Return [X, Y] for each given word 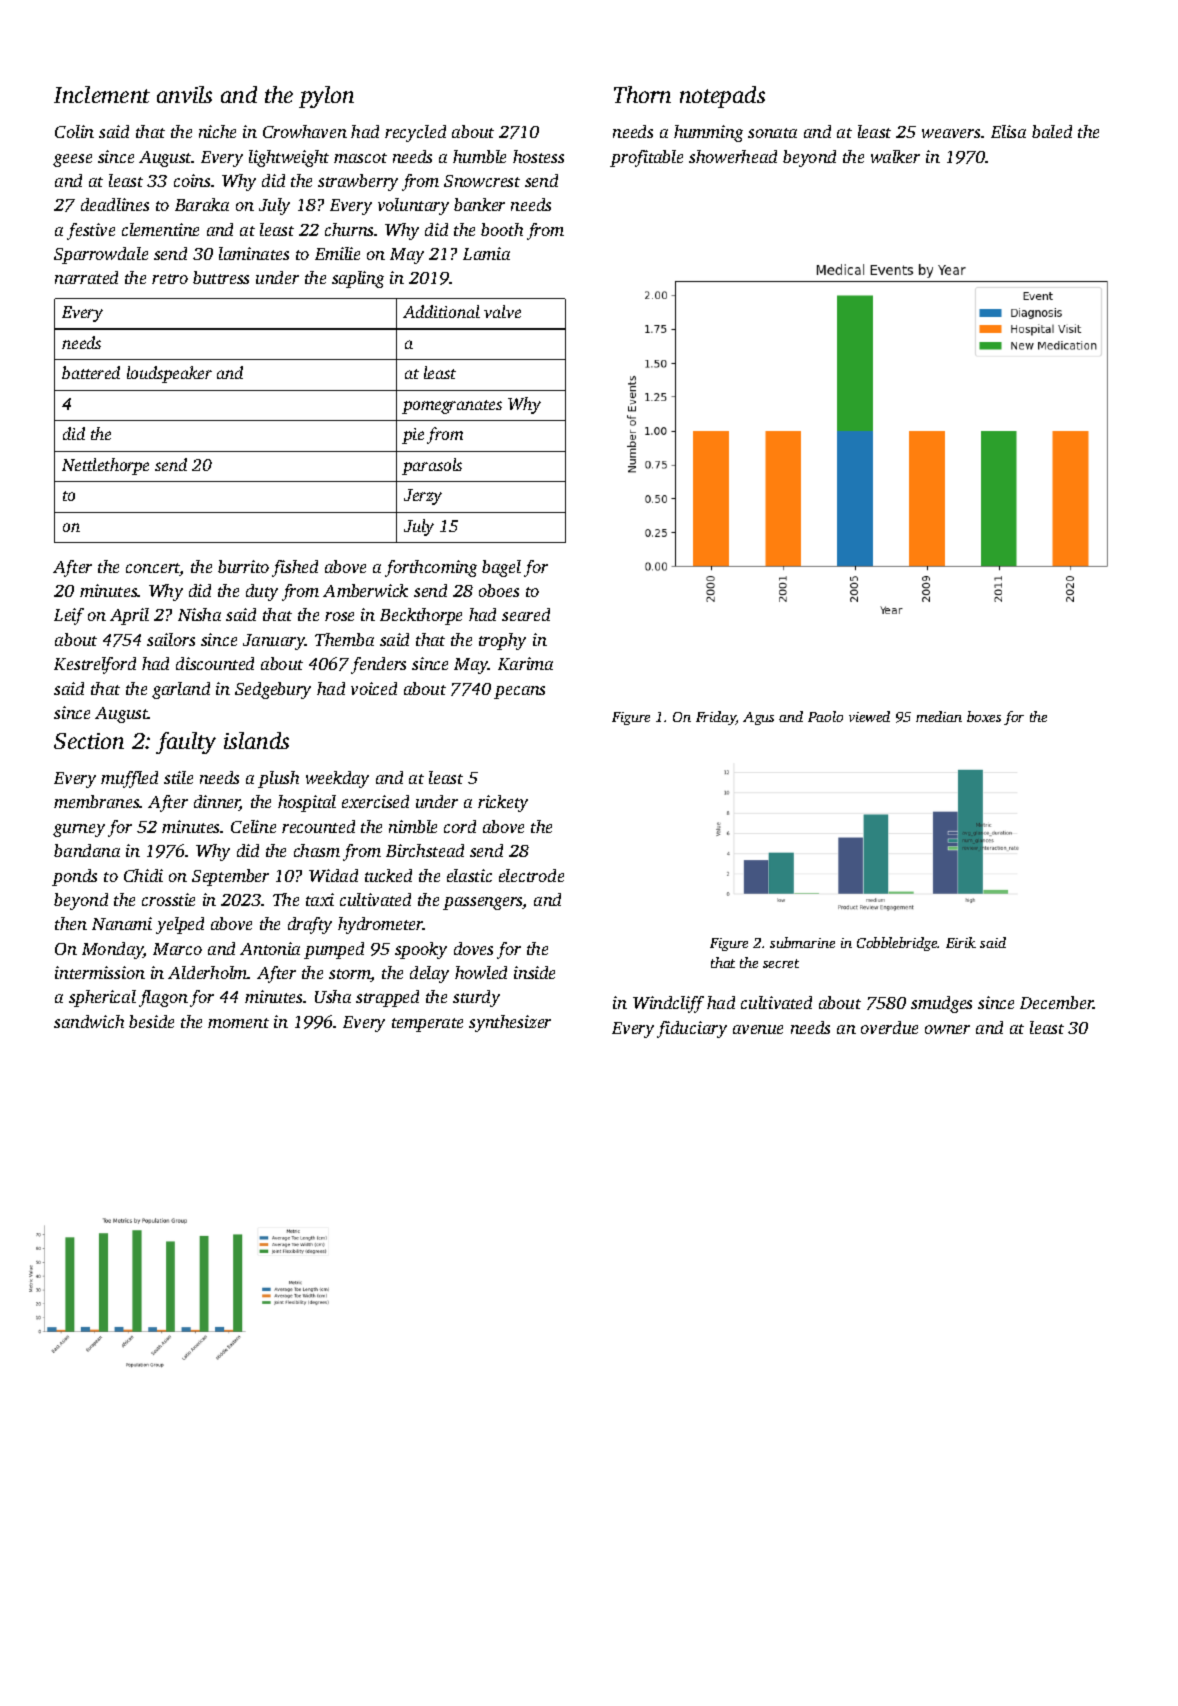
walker [895, 156]
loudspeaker [169, 374]
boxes [984, 716]
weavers [951, 133]
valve [502, 311]
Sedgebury [273, 690]
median [939, 716]
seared [526, 614]
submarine [802, 942]
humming [708, 133]
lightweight [289, 158]
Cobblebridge [897, 944]
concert [153, 569]
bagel [501, 568]
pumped [334, 950]
